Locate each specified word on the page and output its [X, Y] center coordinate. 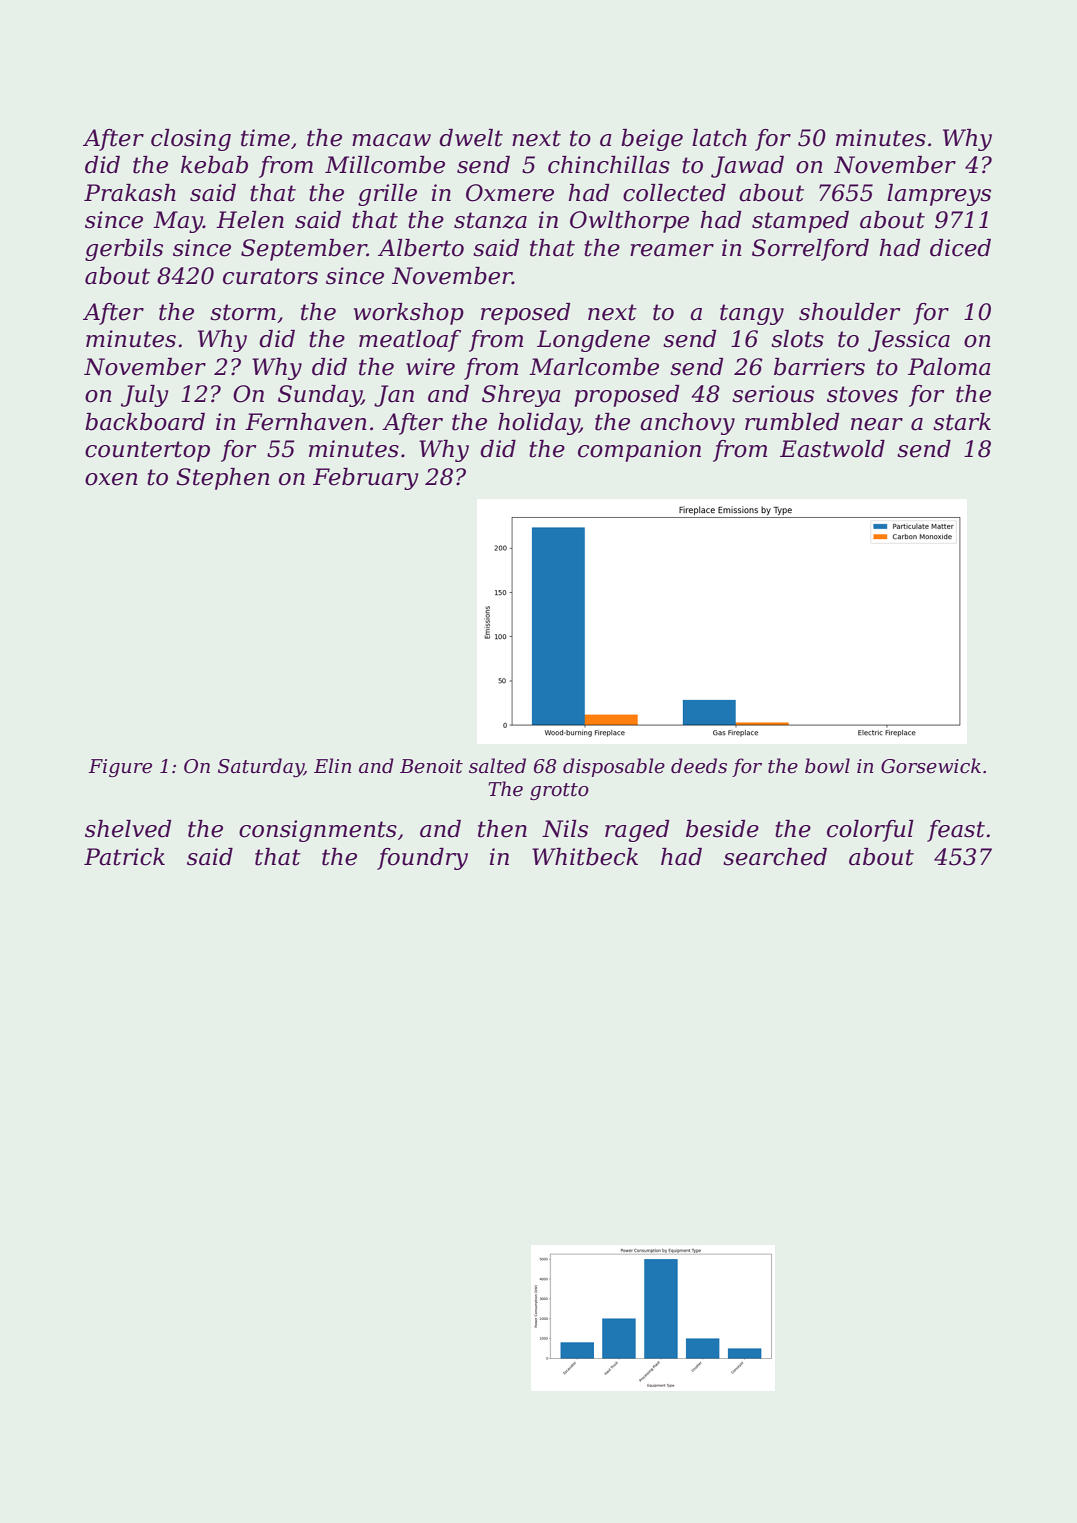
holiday [539, 424]
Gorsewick [931, 766]
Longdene [593, 341]
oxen [111, 479]
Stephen [223, 479]
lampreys [939, 195]
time [265, 138]
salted [497, 766]
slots [797, 339]
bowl [827, 766]
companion [639, 451]
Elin [332, 765]
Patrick [124, 857]
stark [962, 422]
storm [243, 312]
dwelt [471, 138]
